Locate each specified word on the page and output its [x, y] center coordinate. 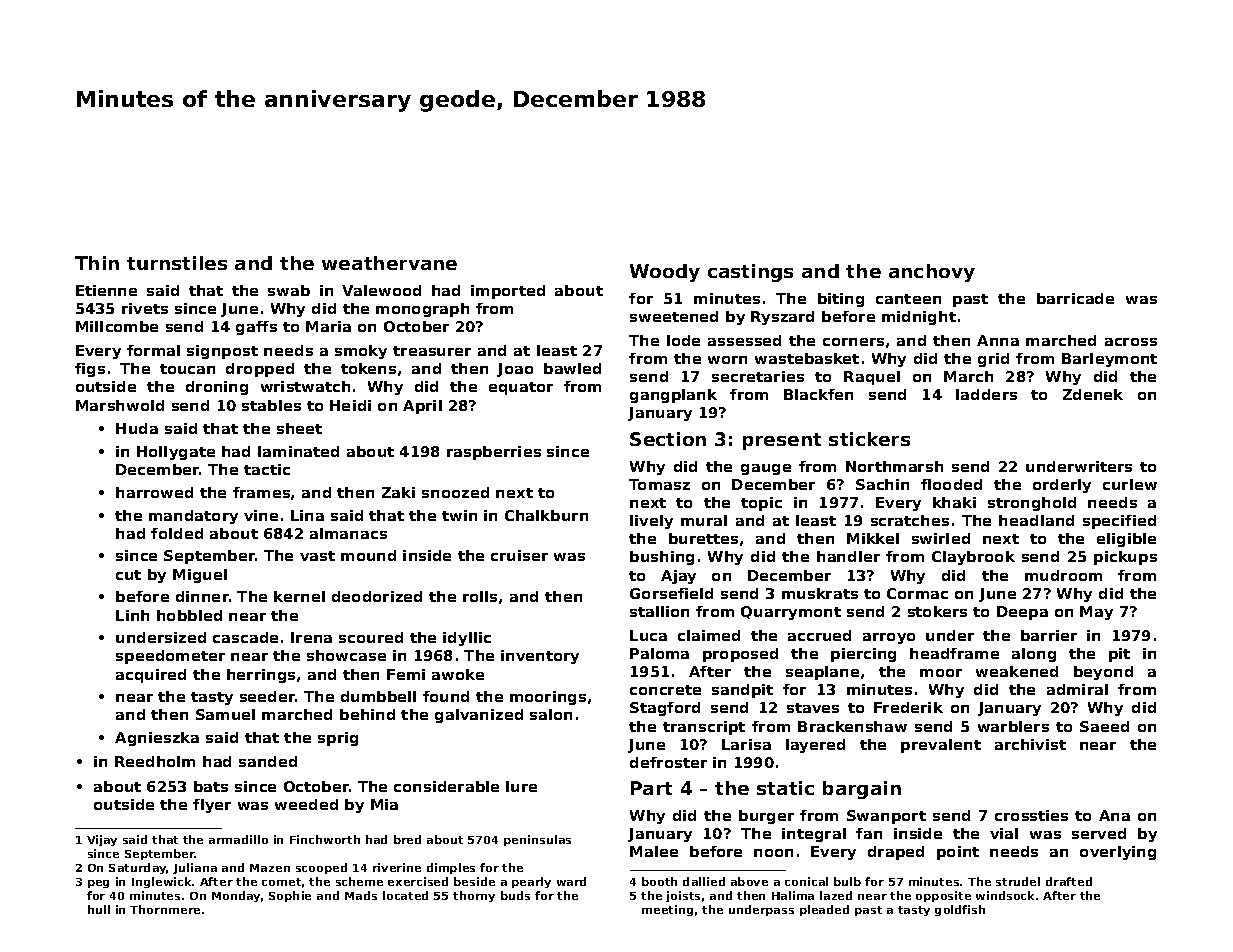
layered [815, 746]
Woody [665, 273]
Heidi [350, 405]
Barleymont [1109, 360]
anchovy [932, 273]
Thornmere [165, 909]
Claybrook [973, 558]
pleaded [824, 910]
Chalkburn [546, 515]
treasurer [432, 351]
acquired [151, 676]
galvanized [479, 716]
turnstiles [177, 263]
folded [177, 533]
